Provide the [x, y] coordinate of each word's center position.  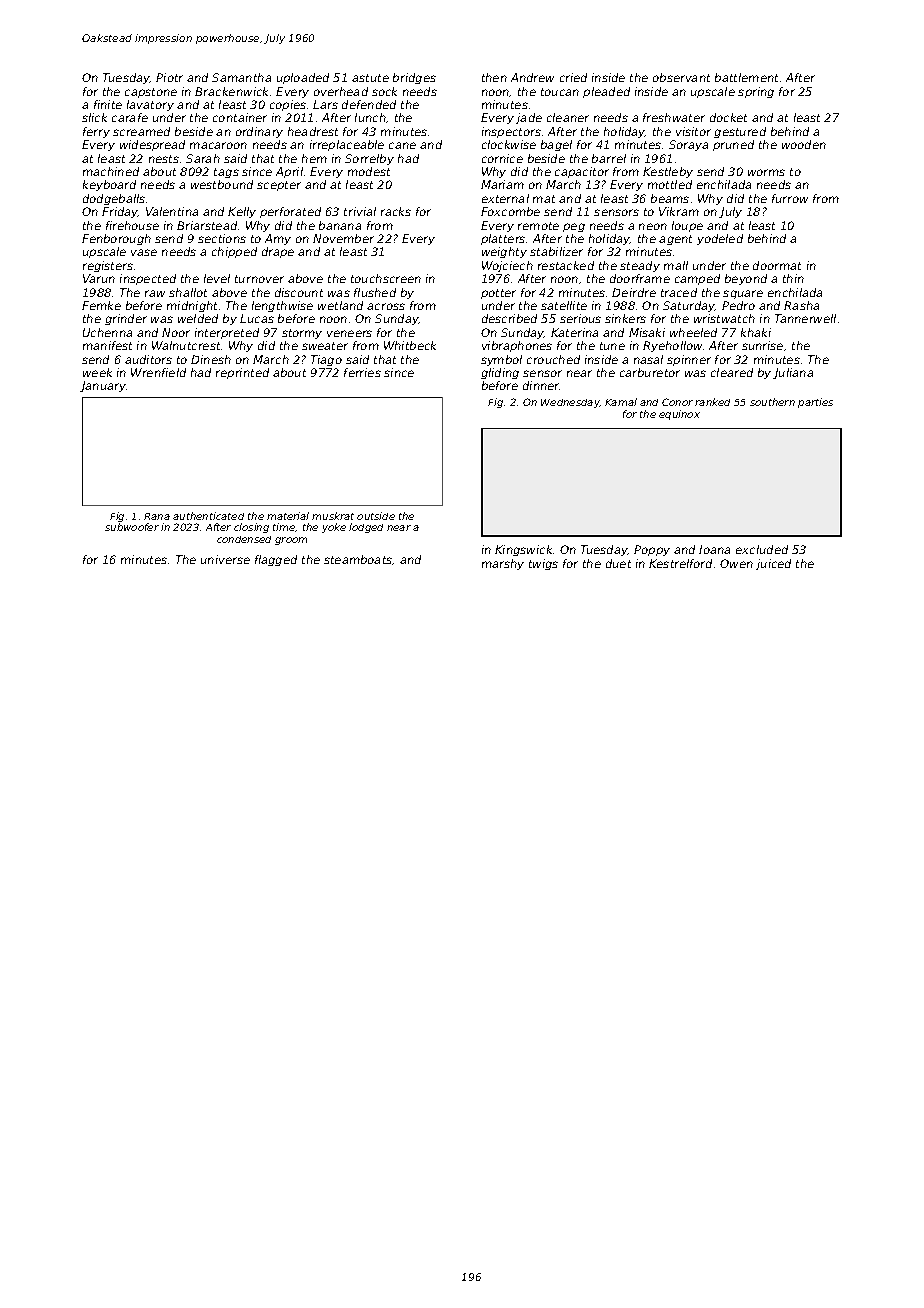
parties [815, 403]
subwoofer [132, 527]
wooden [804, 144]
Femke [101, 305]
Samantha [241, 77]
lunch [370, 117]
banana [340, 225]
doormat [777, 265]
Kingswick [523, 550]
